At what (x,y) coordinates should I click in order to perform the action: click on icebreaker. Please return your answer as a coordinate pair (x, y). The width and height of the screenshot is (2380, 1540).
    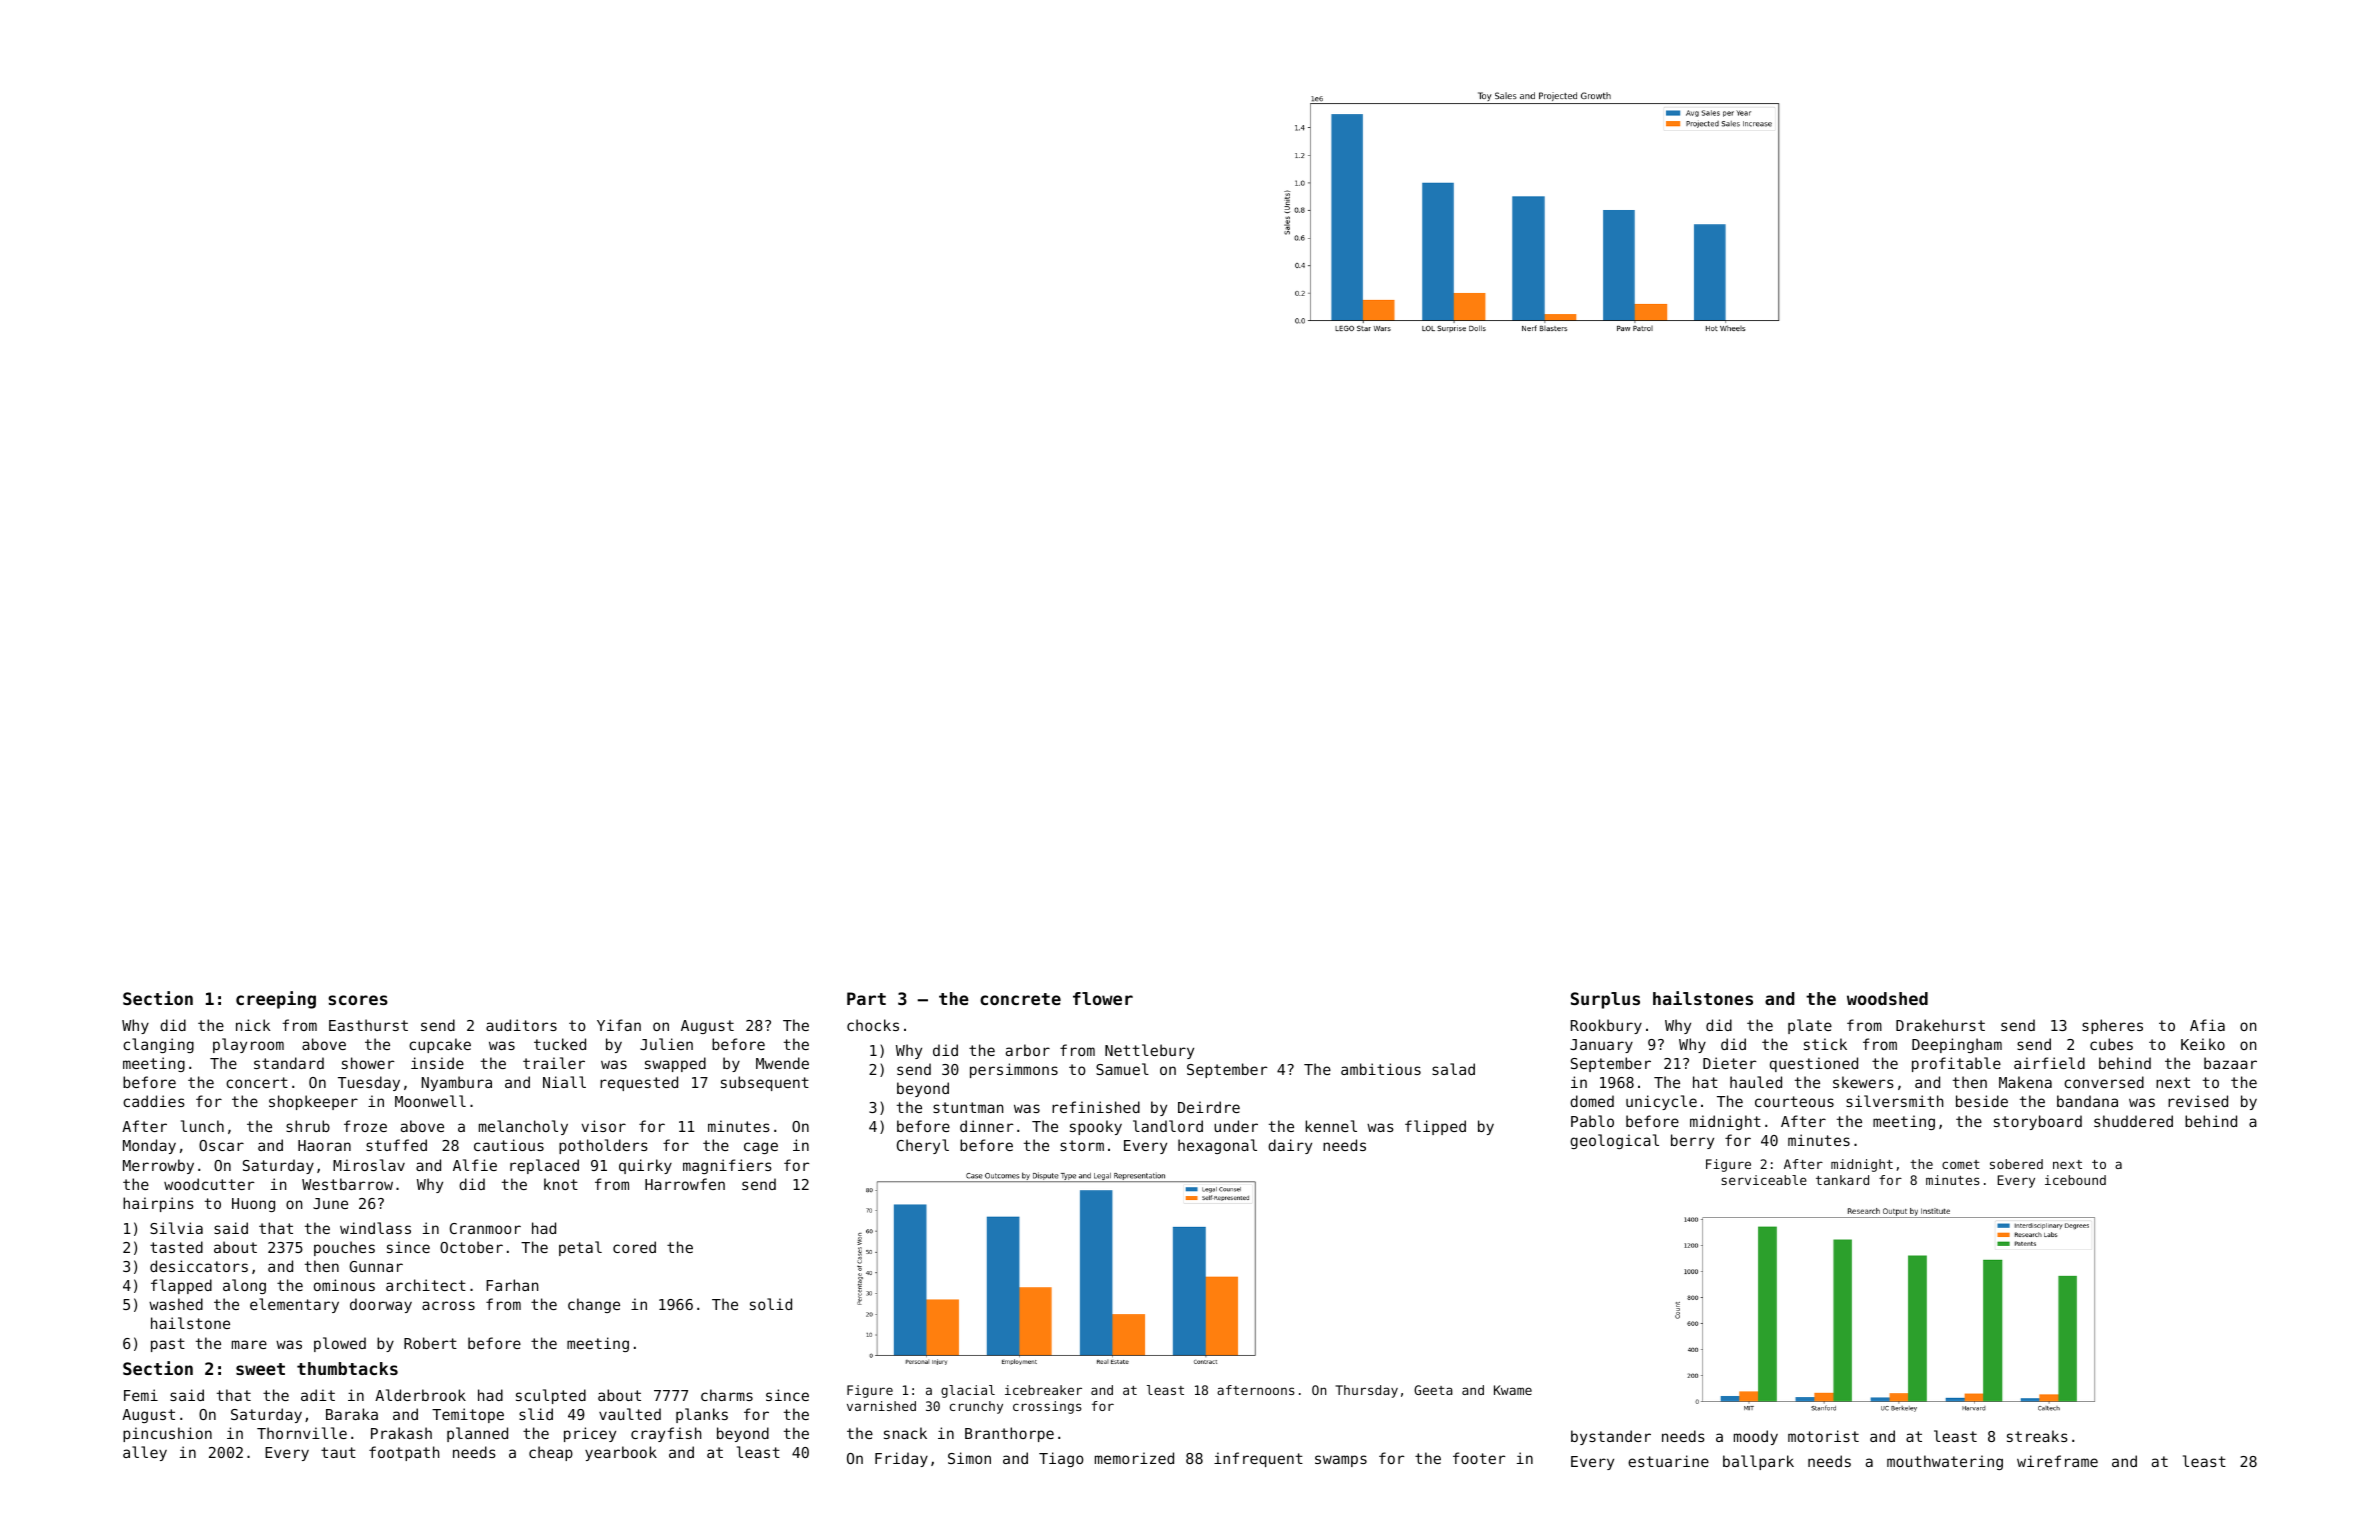
    Looking at the image, I should click on (1043, 1390).
